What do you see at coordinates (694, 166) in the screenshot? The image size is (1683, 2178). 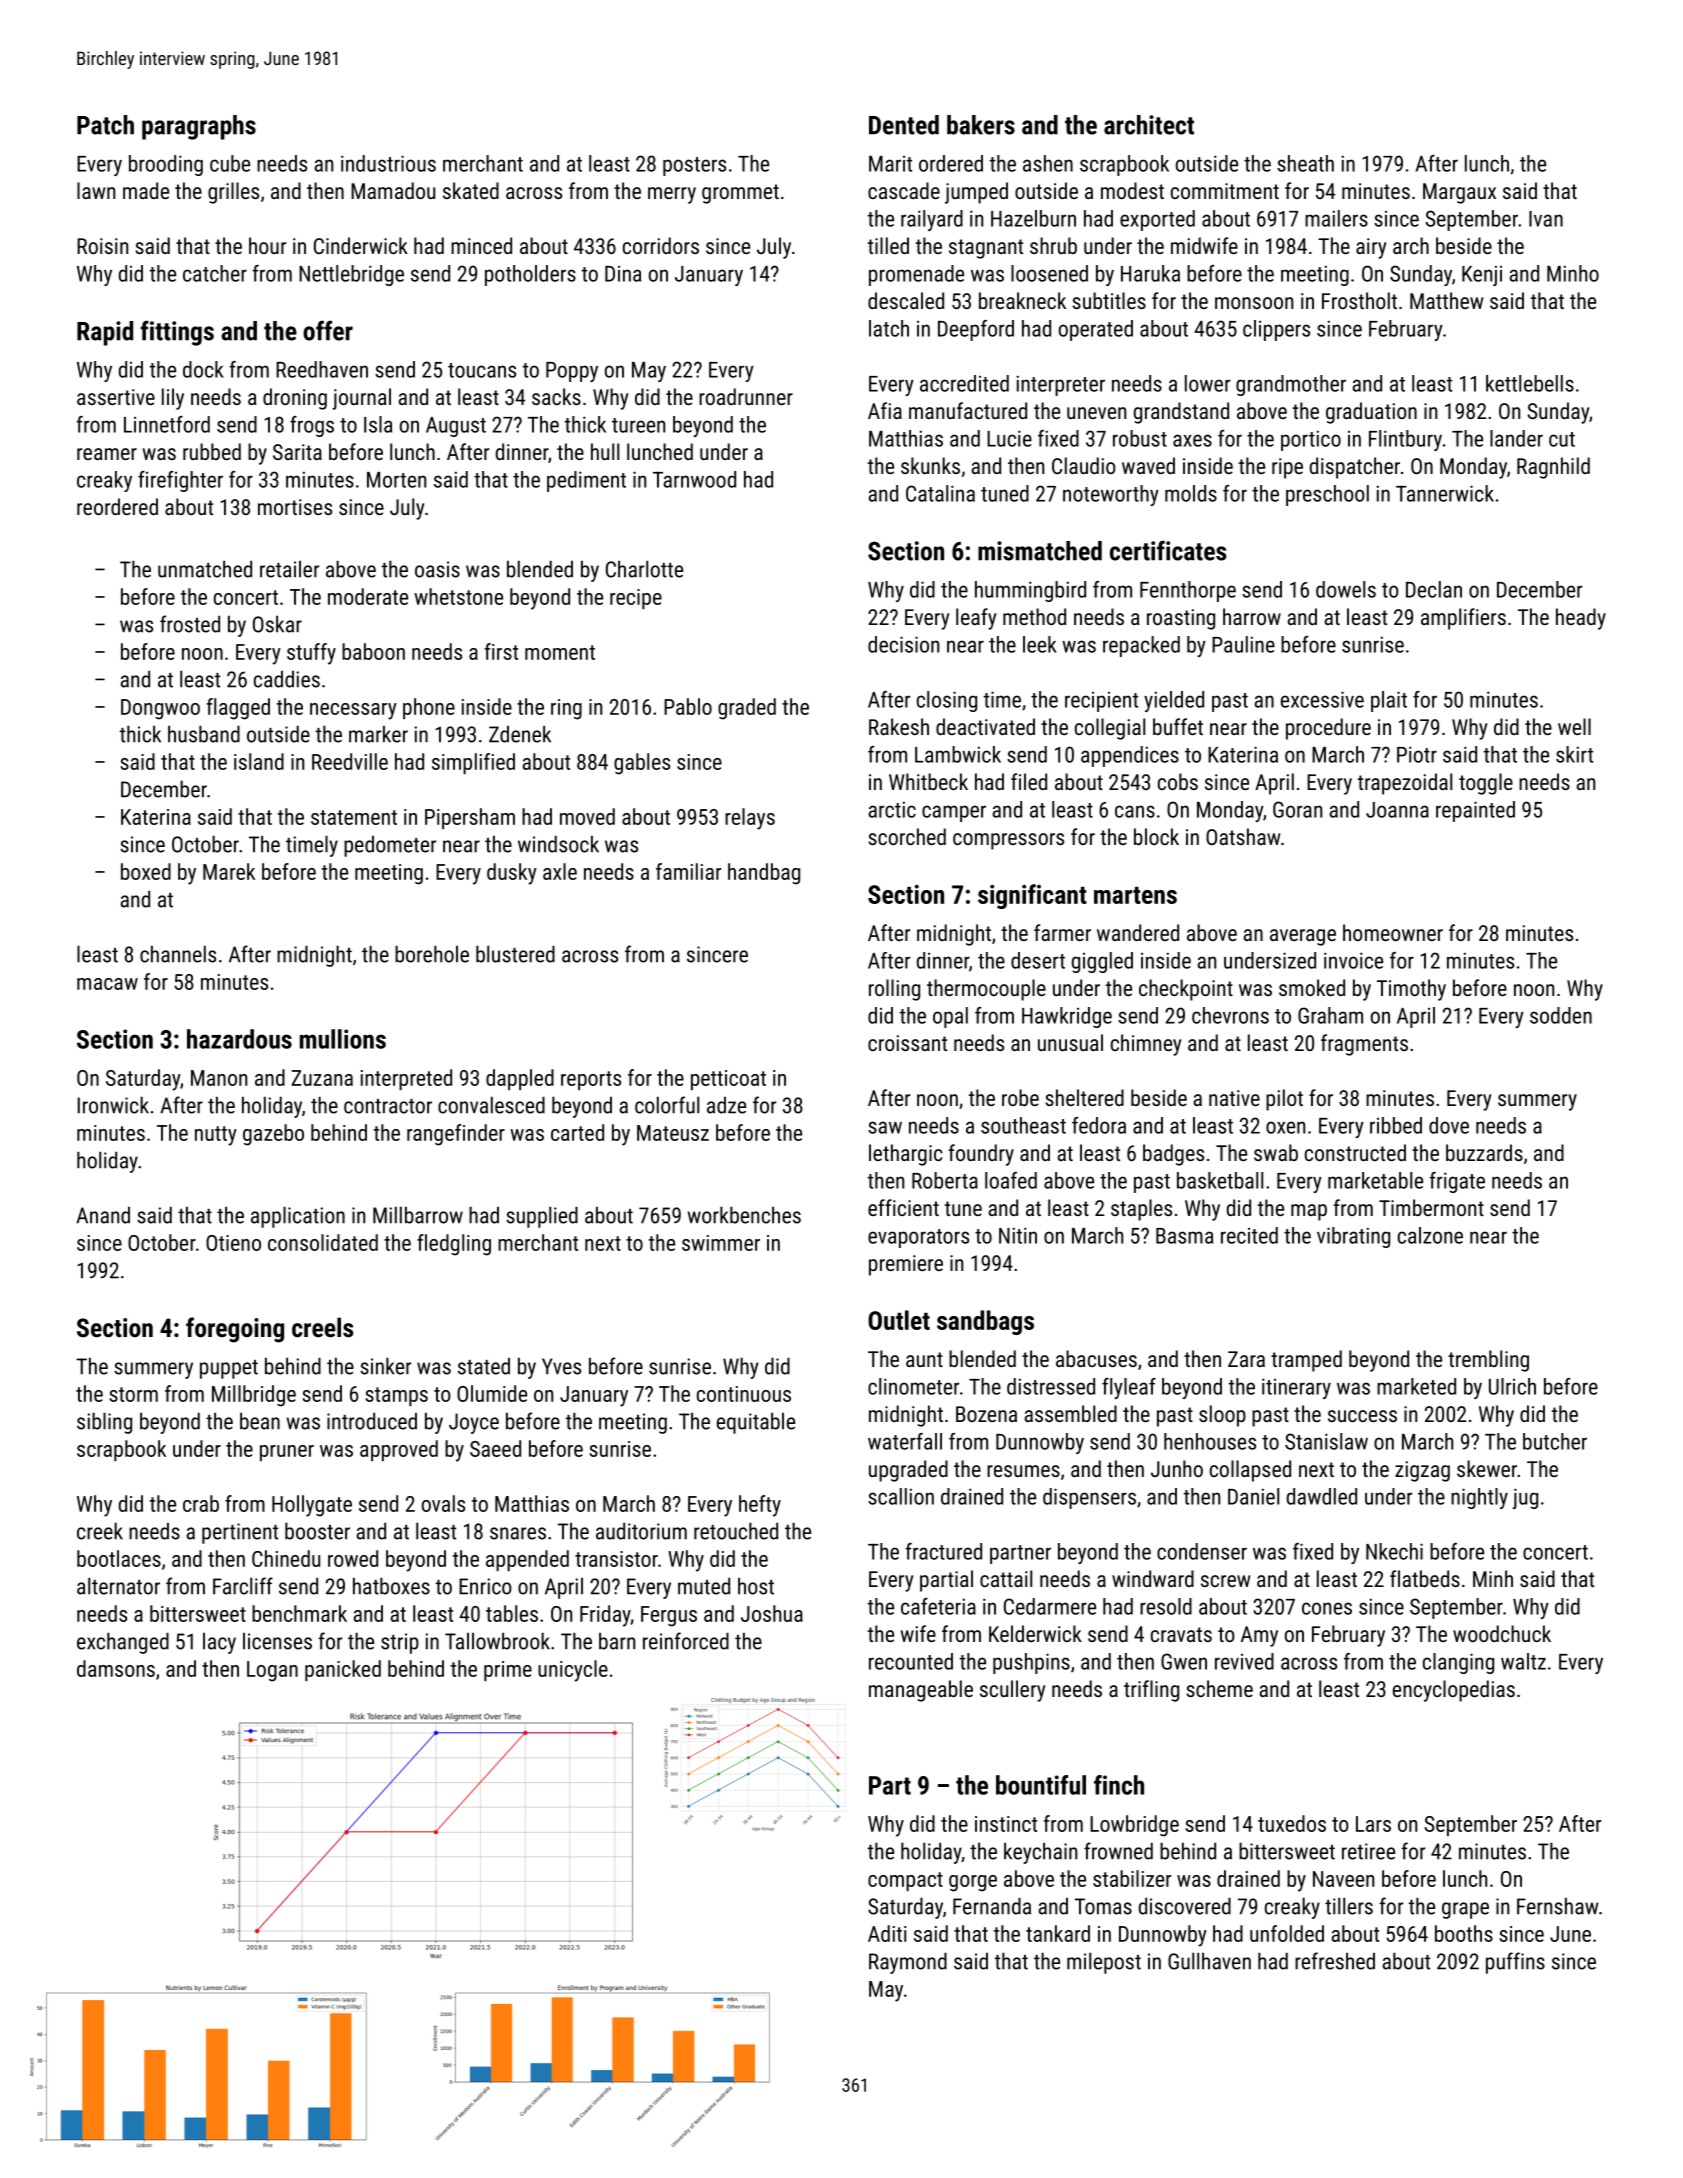 I see `posters` at bounding box center [694, 166].
